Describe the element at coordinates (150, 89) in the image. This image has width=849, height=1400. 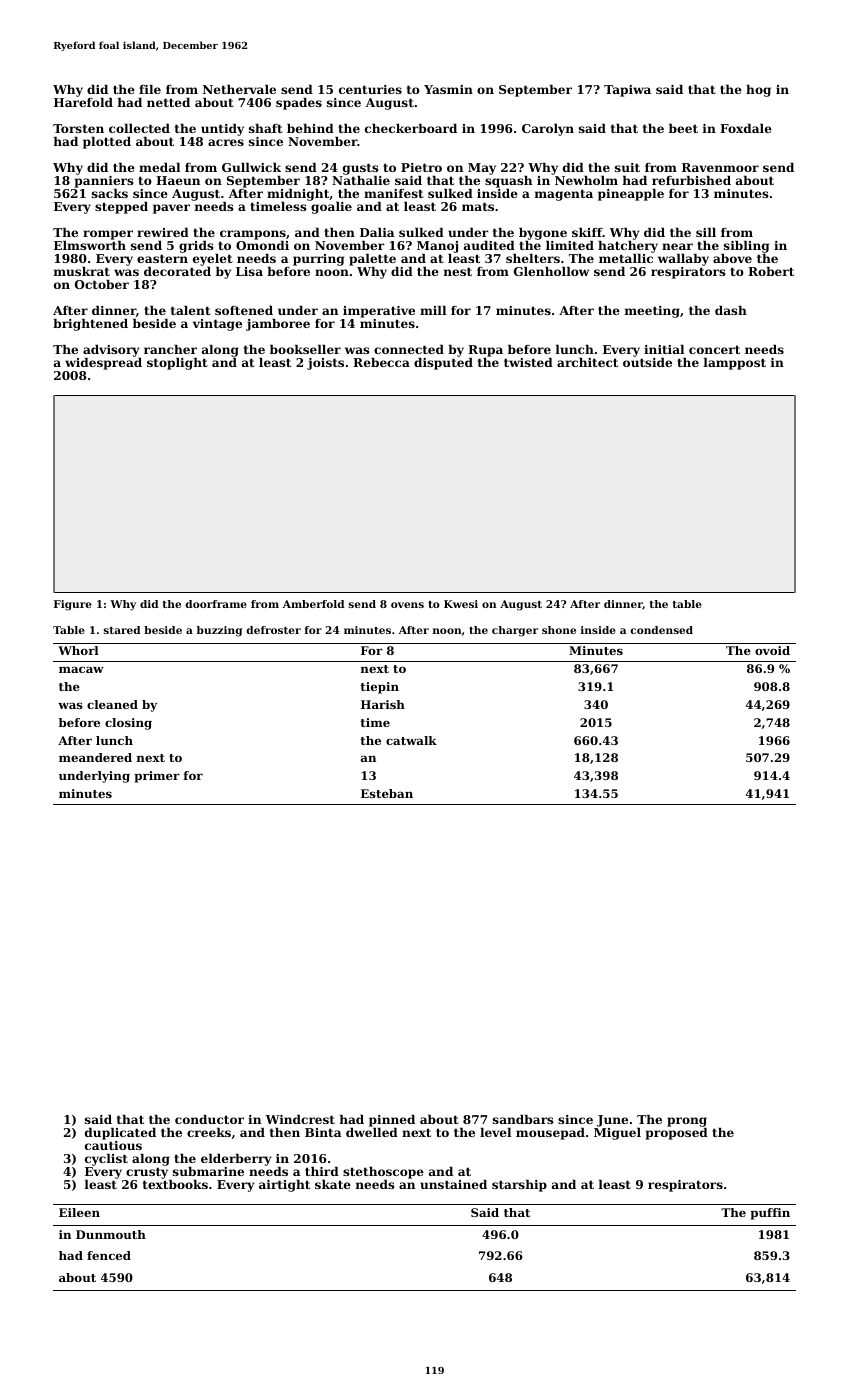
I see `file` at that location.
